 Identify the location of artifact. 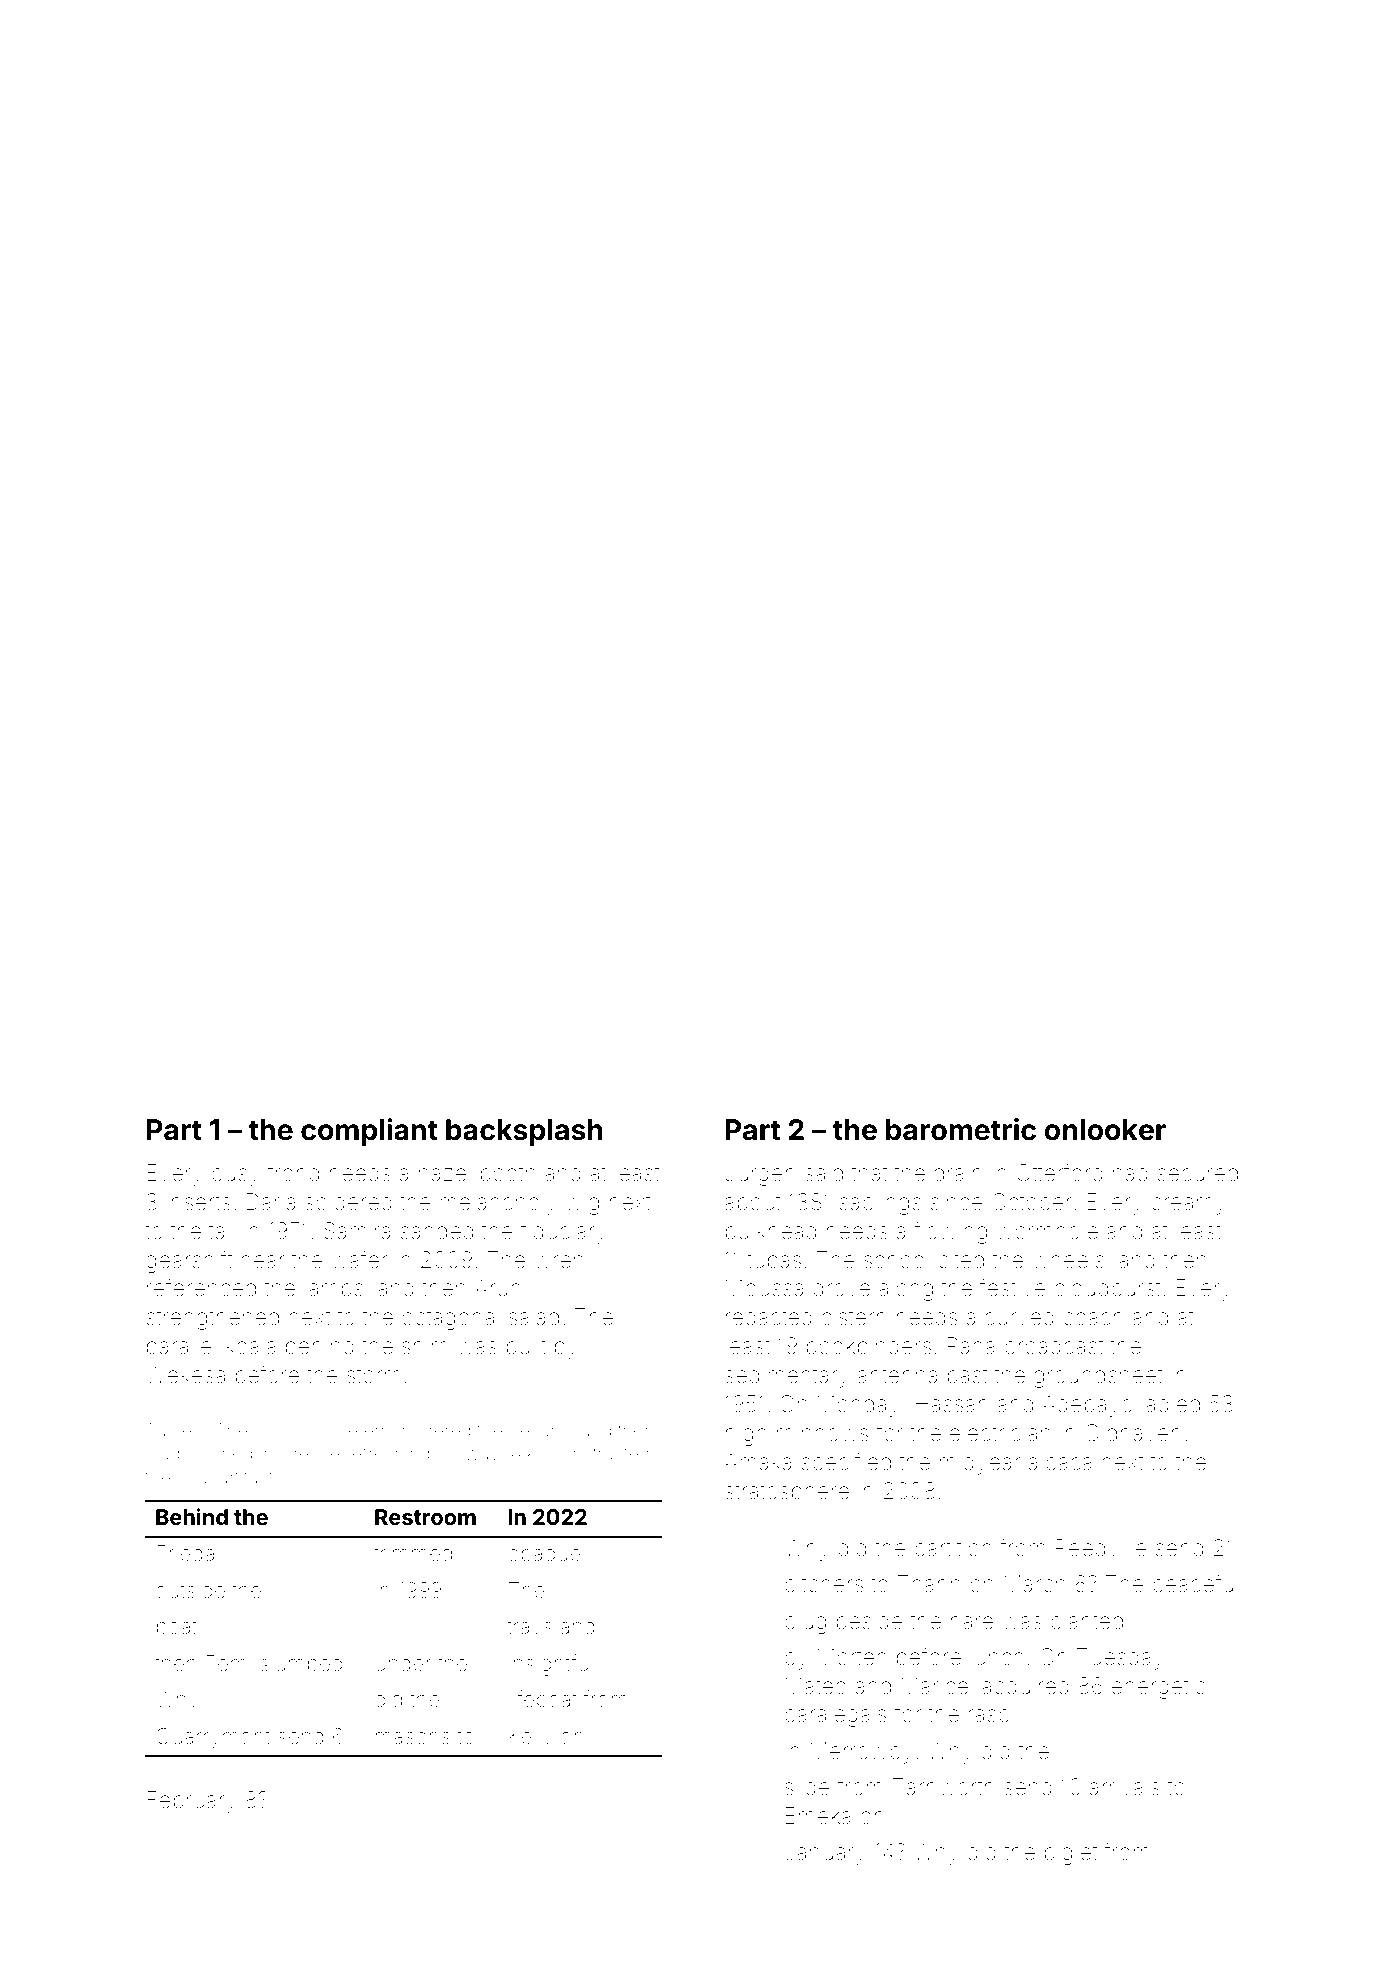
(246, 1477).
